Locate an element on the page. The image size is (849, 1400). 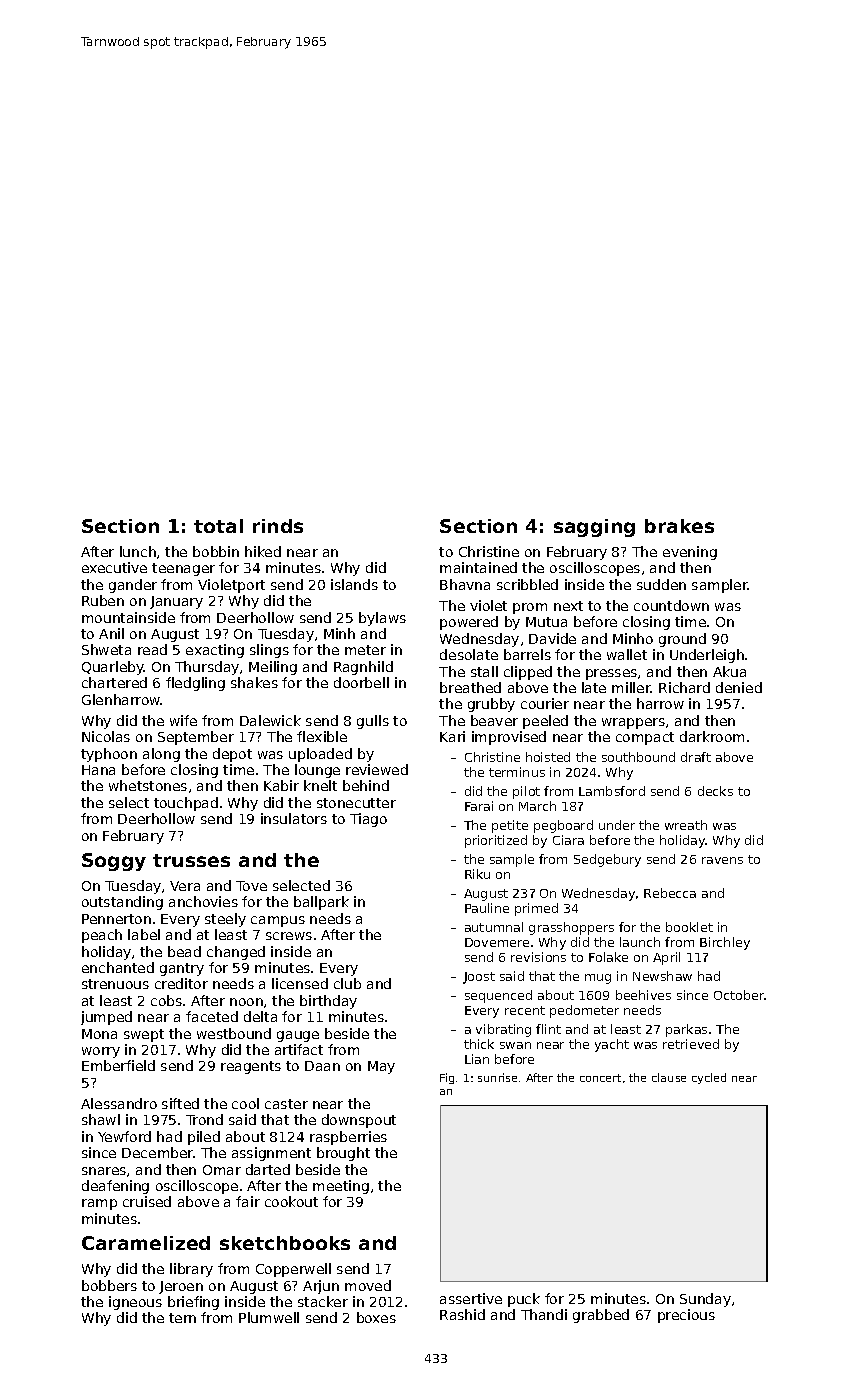
moved is located at coordinates (368, 1285).
